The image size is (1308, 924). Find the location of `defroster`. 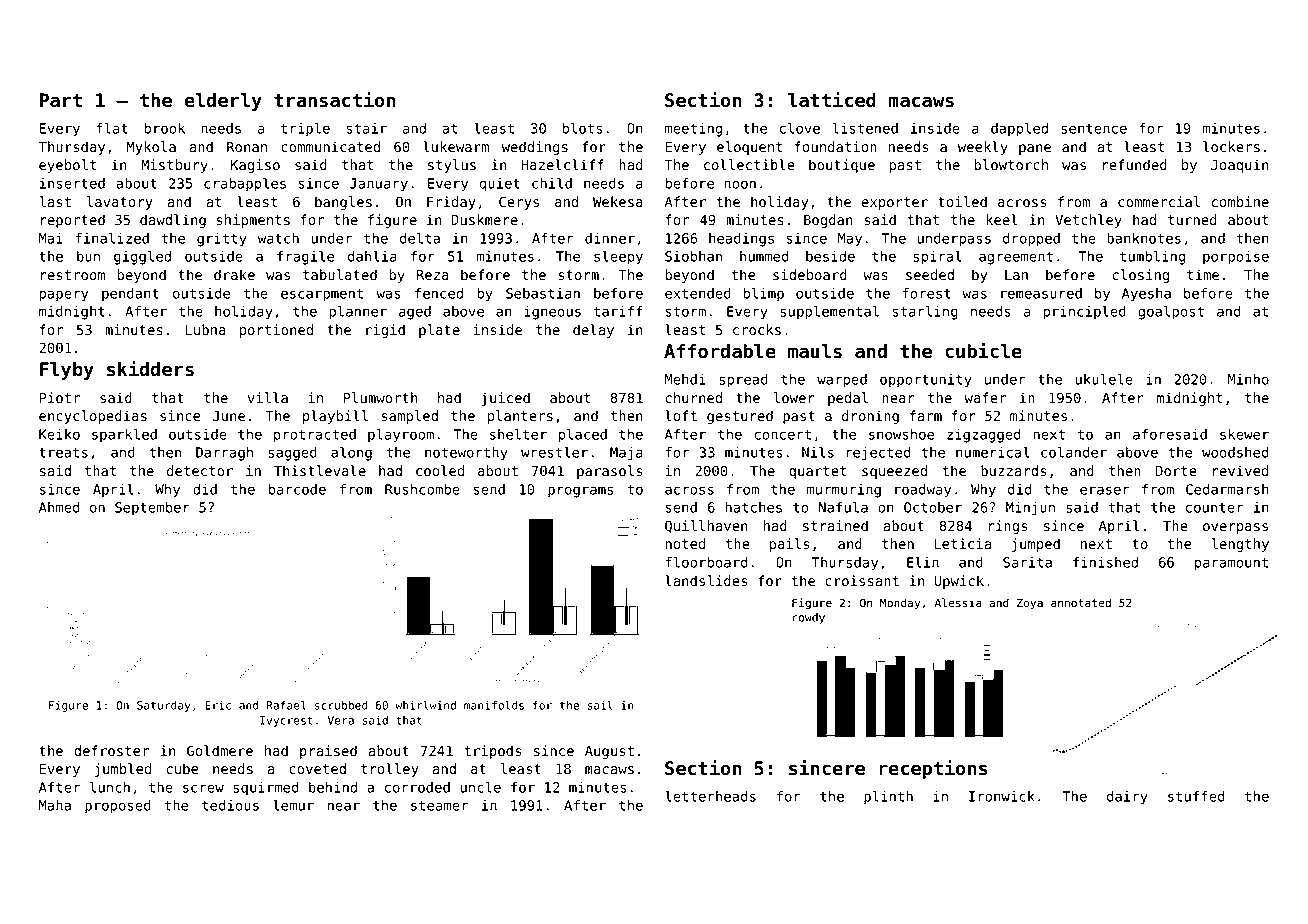

defroster is located at coordinates (111, 751).
